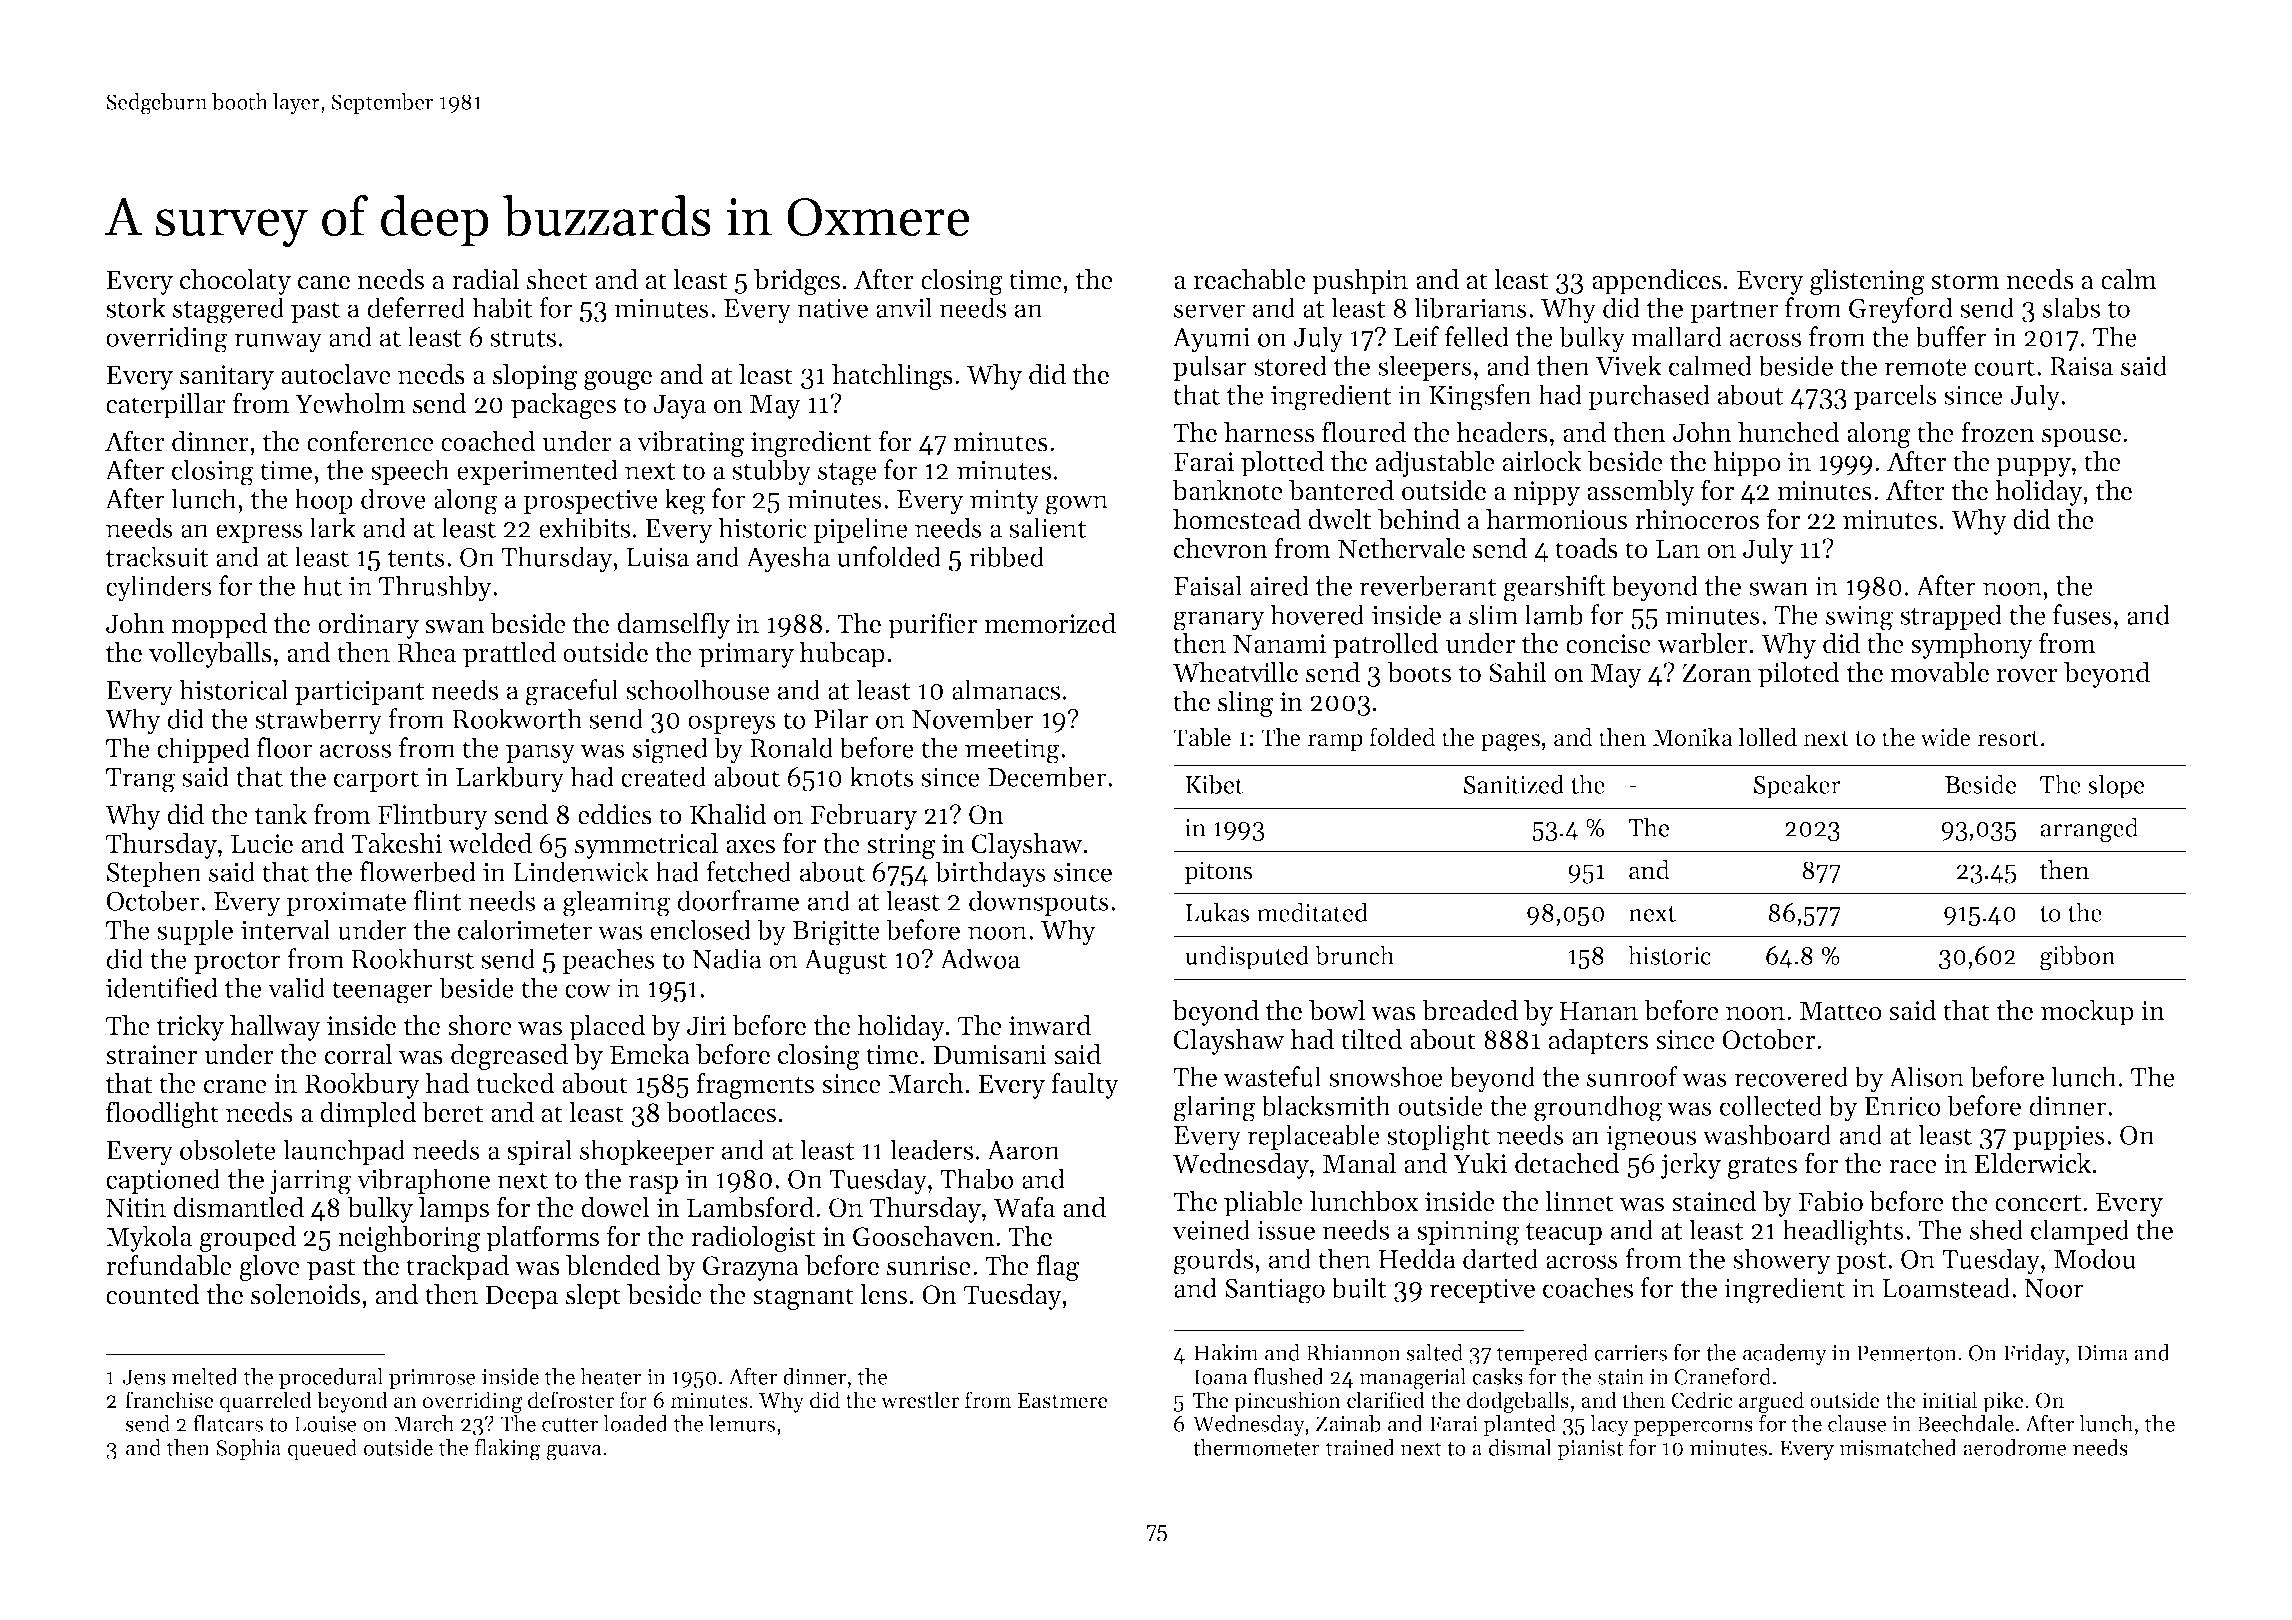 The width and height of the page is (2292, 1620). Describe the element at coordinates (153, 1294) in the page. I see `counted` at that location.
